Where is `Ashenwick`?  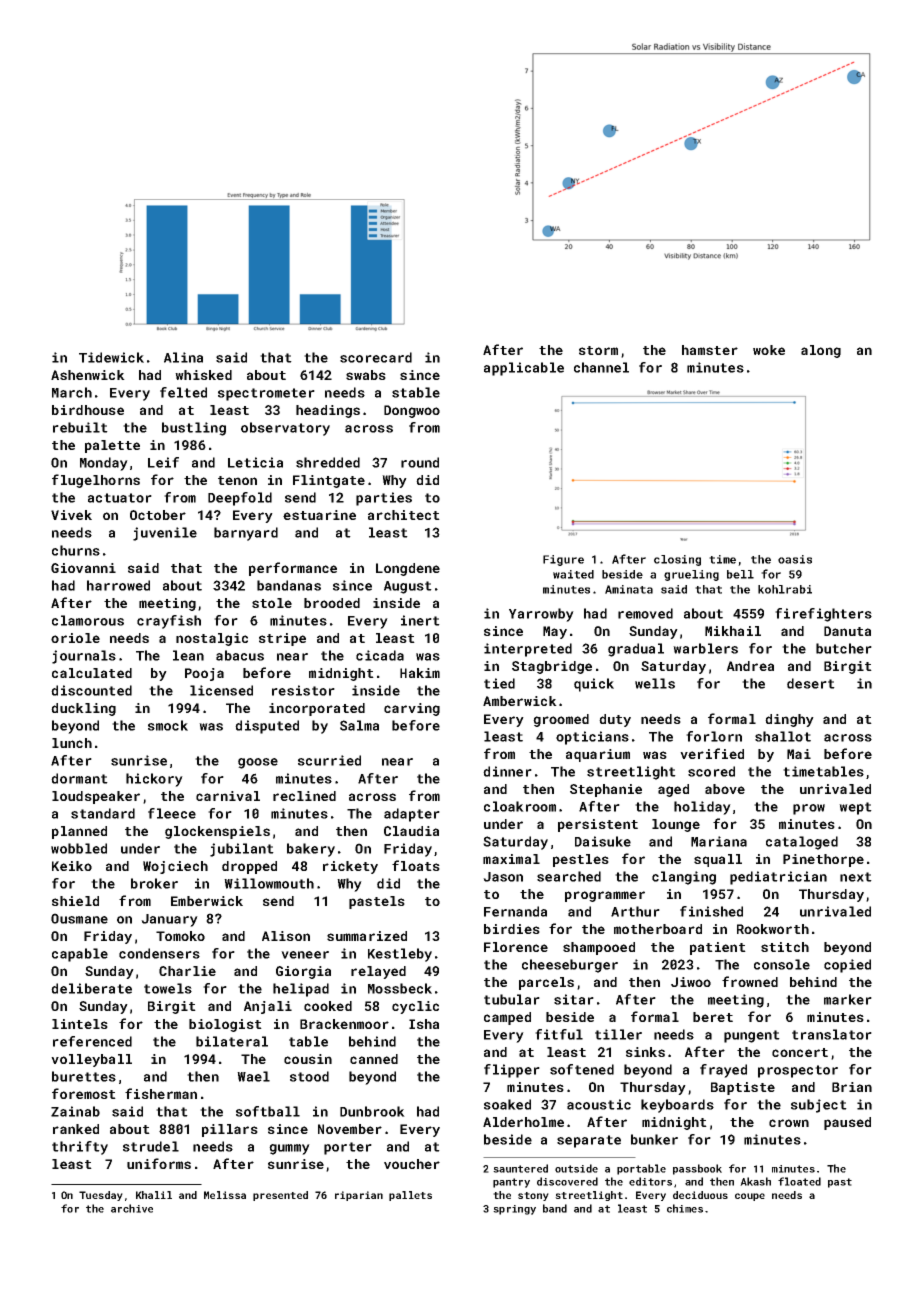 Ashenwick is located at coordinates (88, 375).
